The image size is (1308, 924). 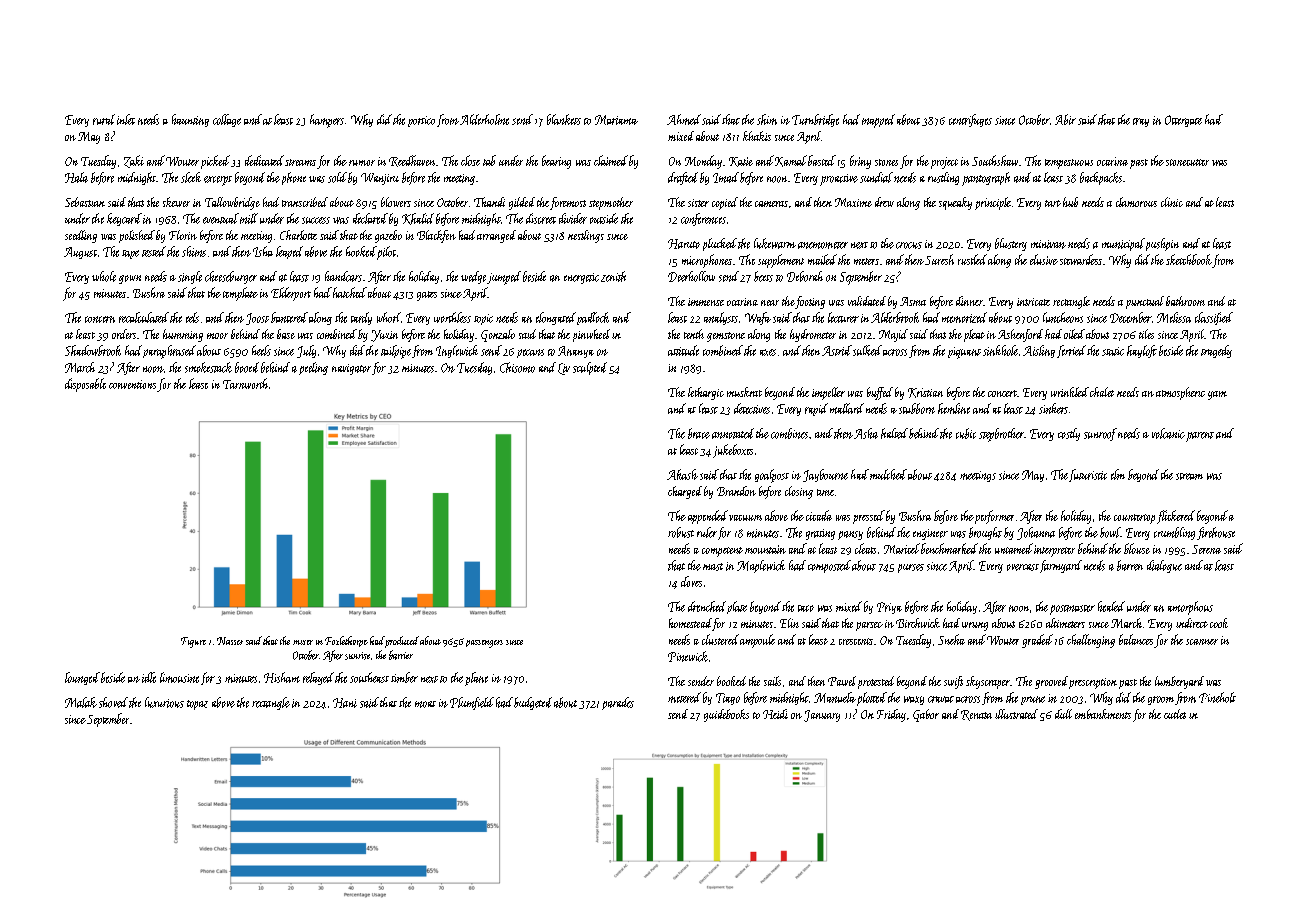 What do you see at coordinates (230, 641) in the screenshot?
I see `Nasser` at bounding box center [230, 641].
